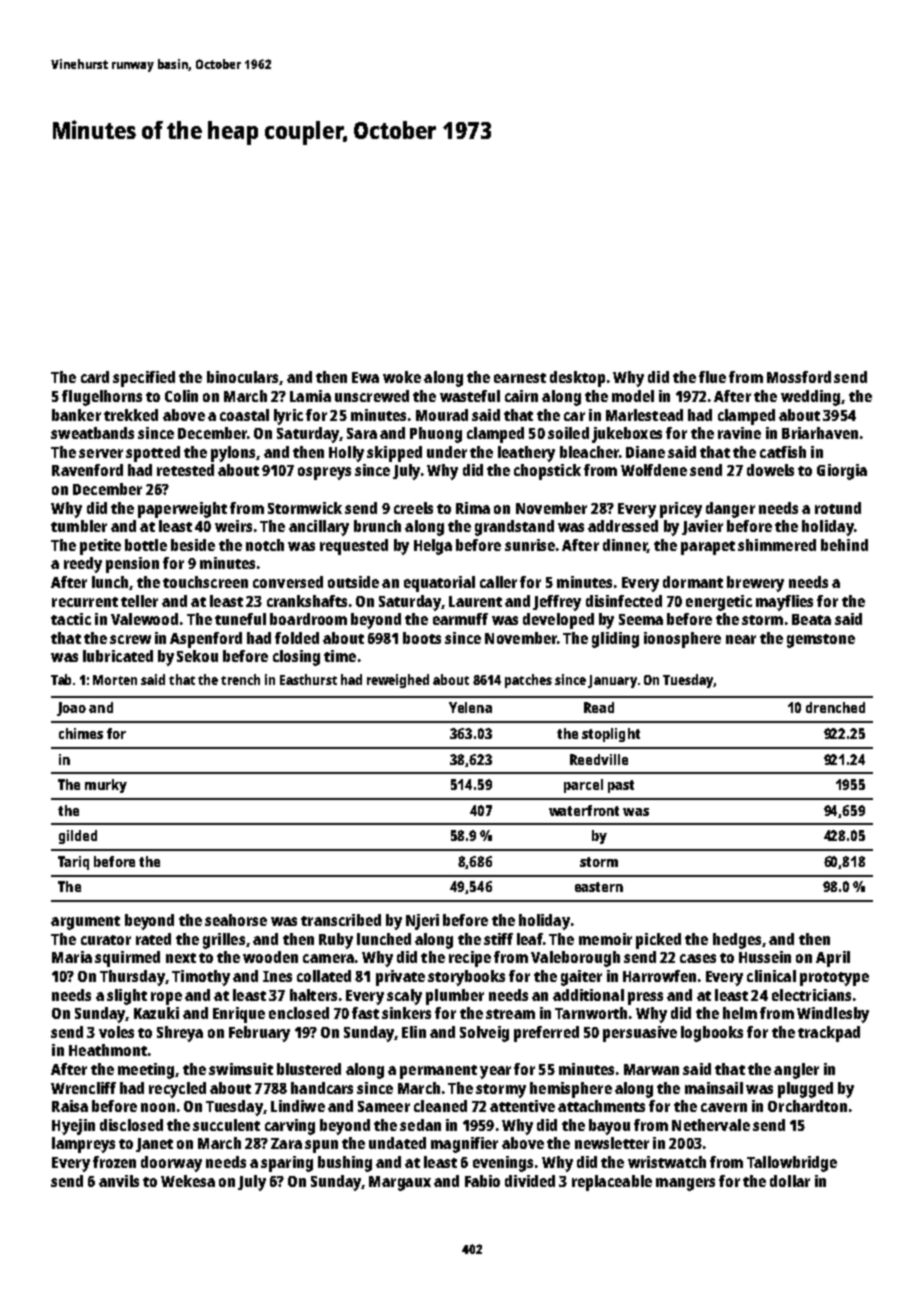  I want to click on Njeri, so click(422, 922).
